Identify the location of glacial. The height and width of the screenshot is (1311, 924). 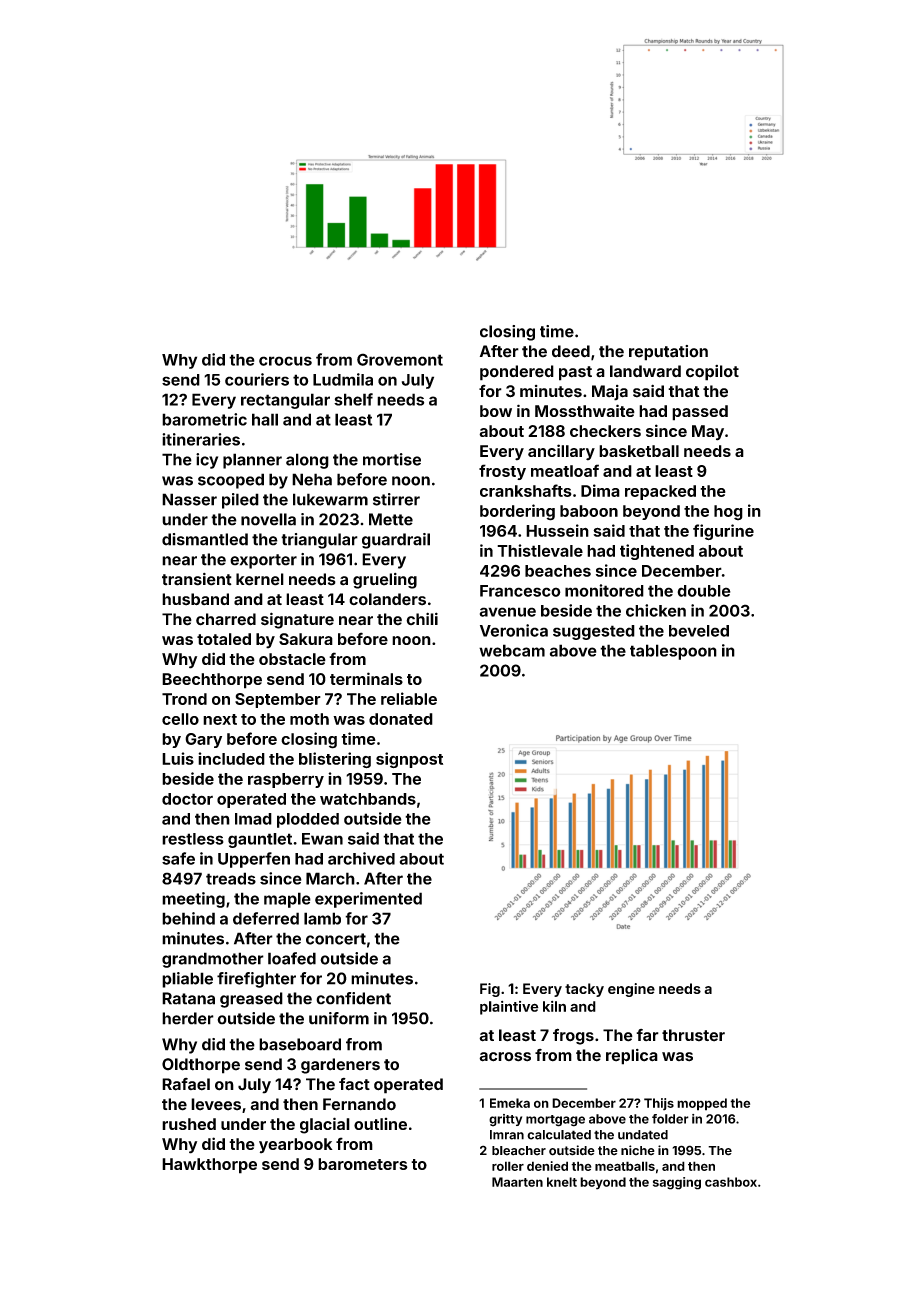
(325, 1125).
